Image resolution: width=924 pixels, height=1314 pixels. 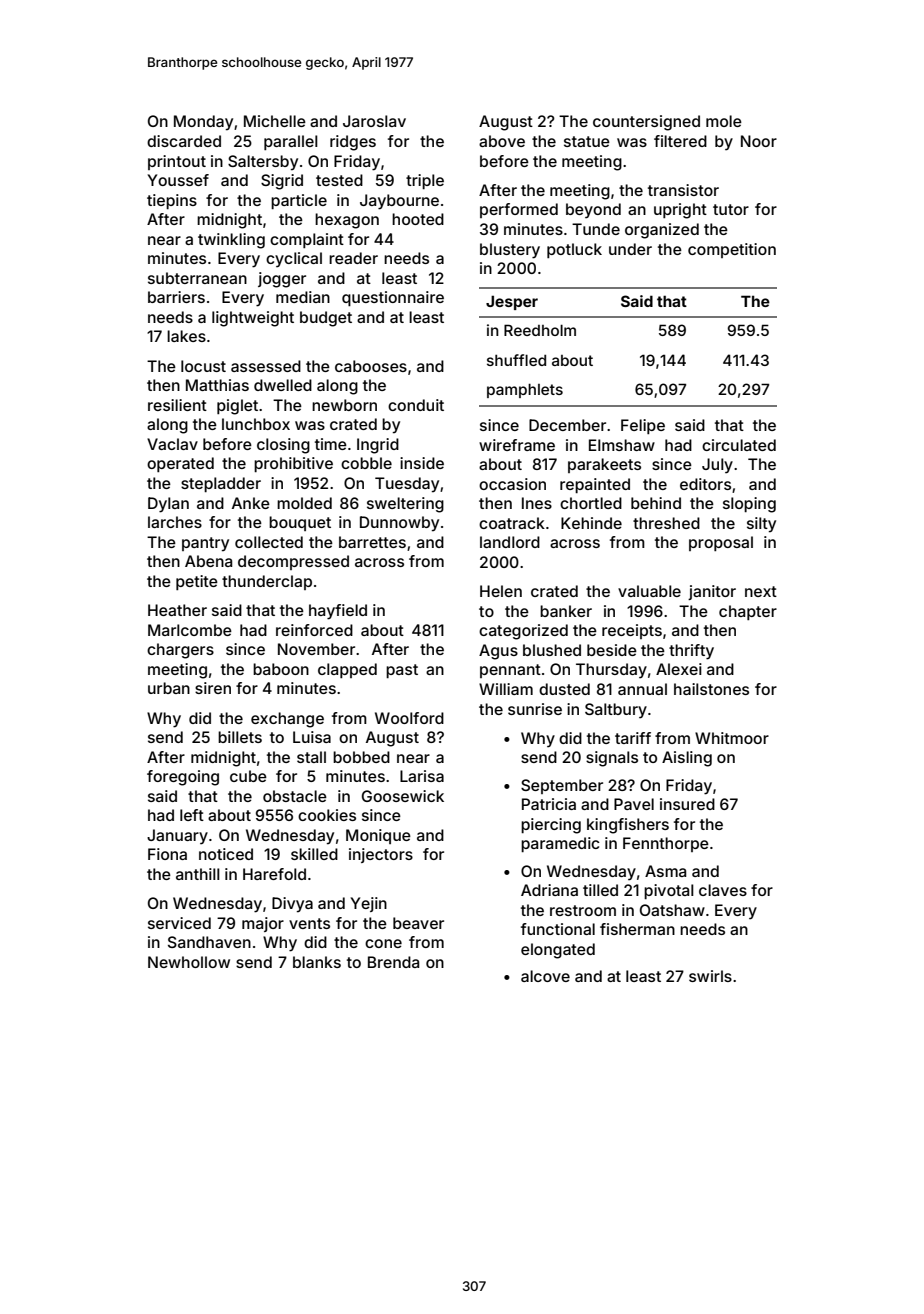 What do you see at coordinates (498, 652) in the screenshot?
I see `Agus` at bounding box center [498, 652].
